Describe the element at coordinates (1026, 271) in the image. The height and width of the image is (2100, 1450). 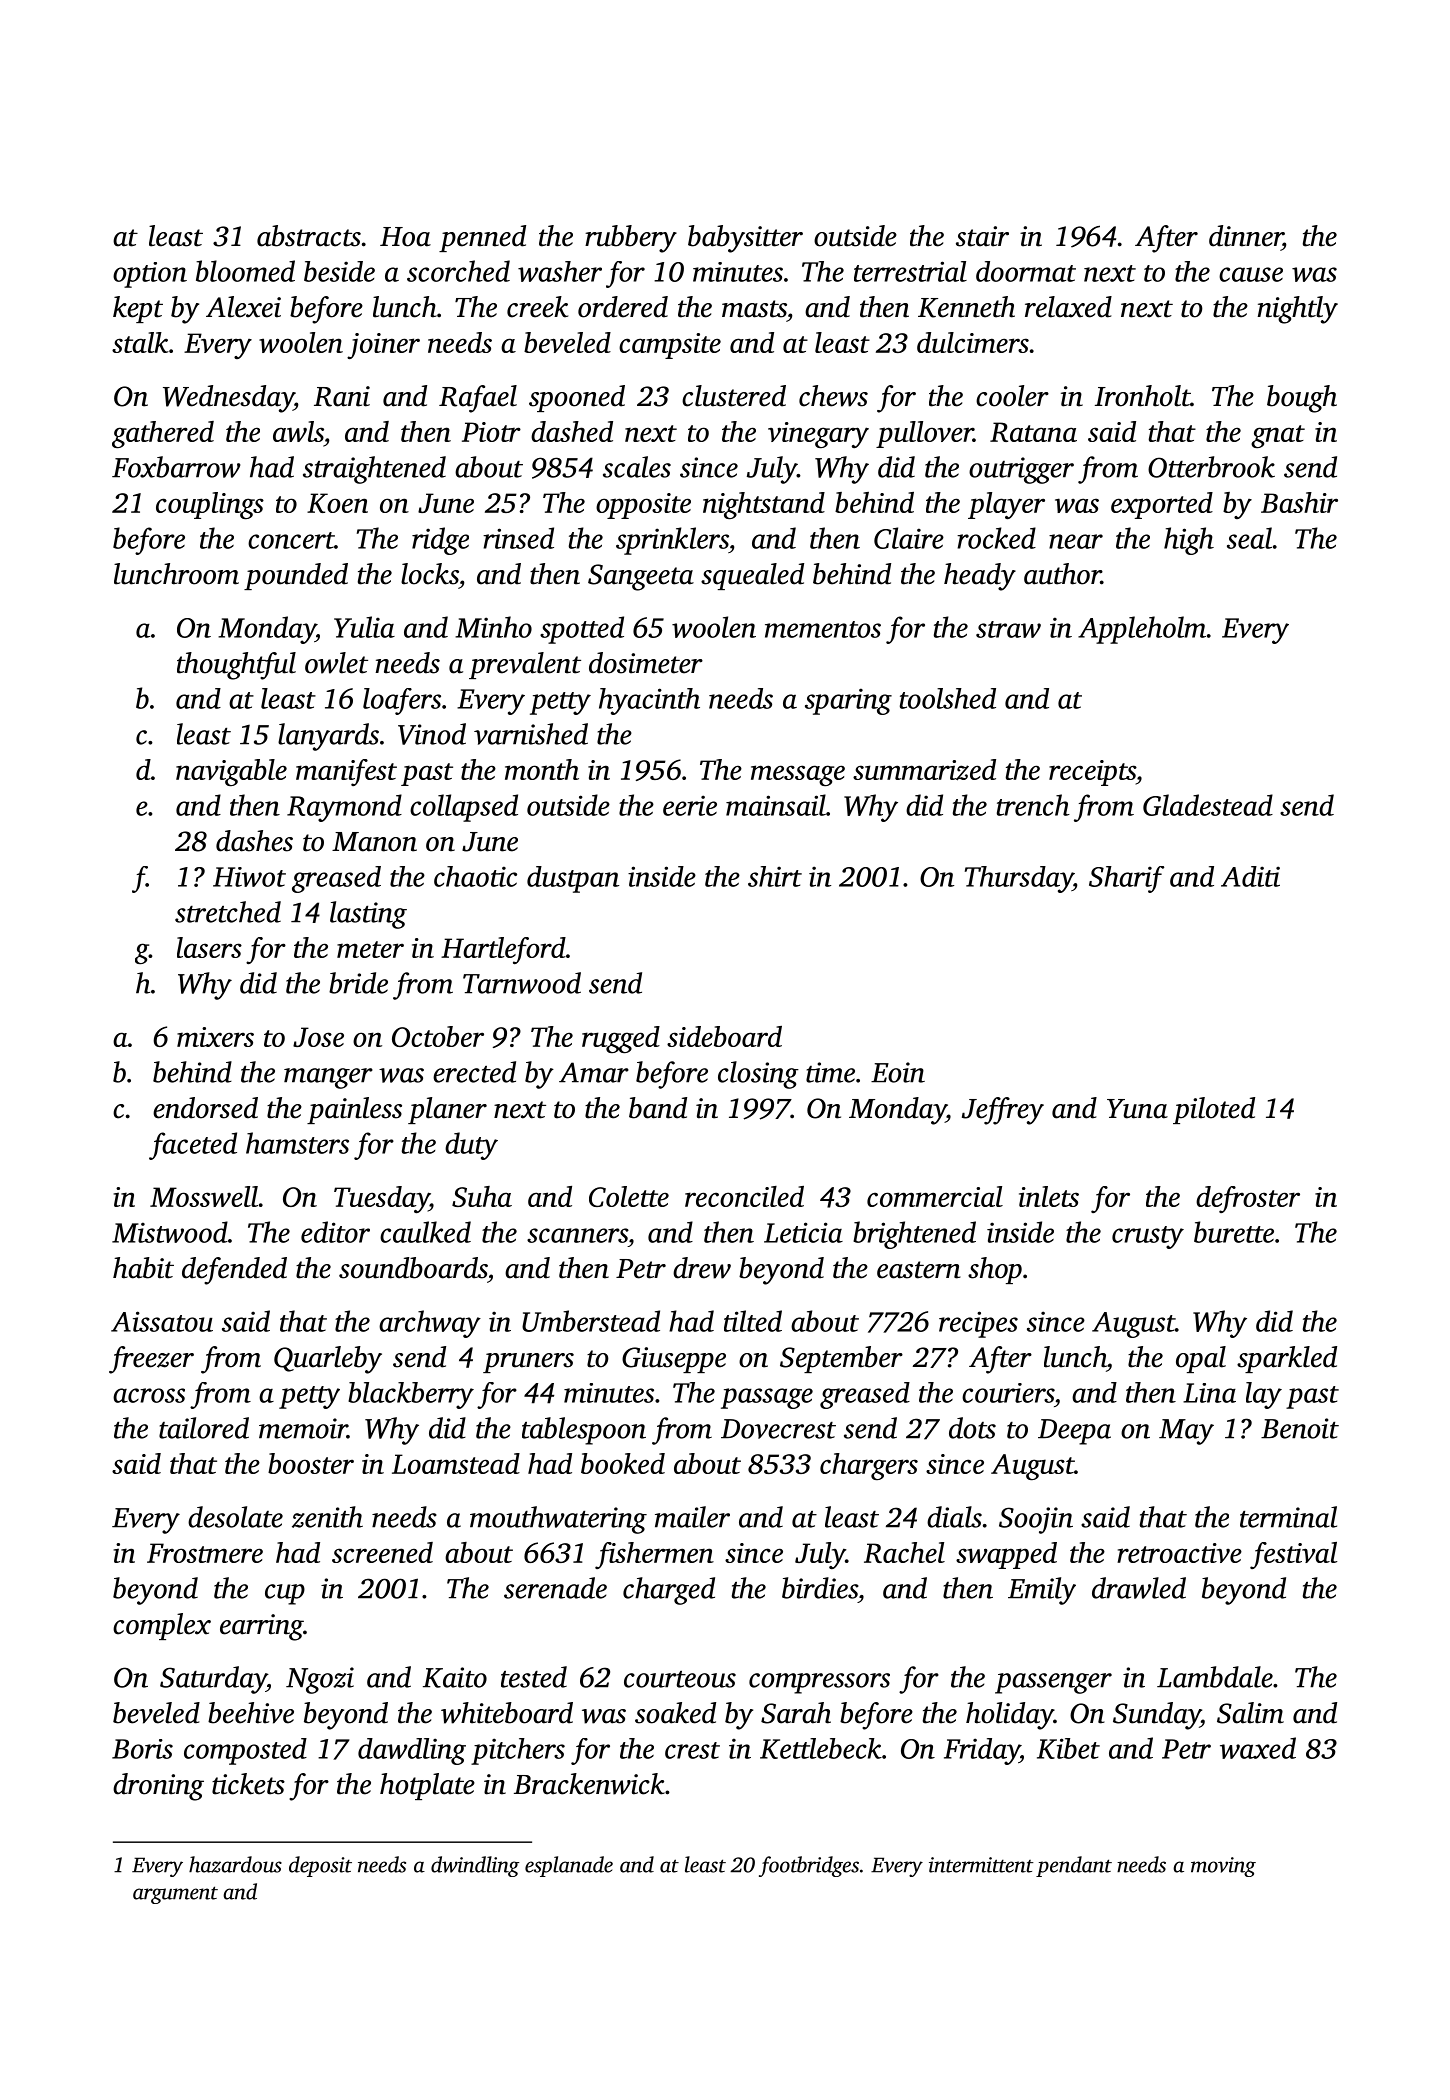
I see `doormat` at that location.
